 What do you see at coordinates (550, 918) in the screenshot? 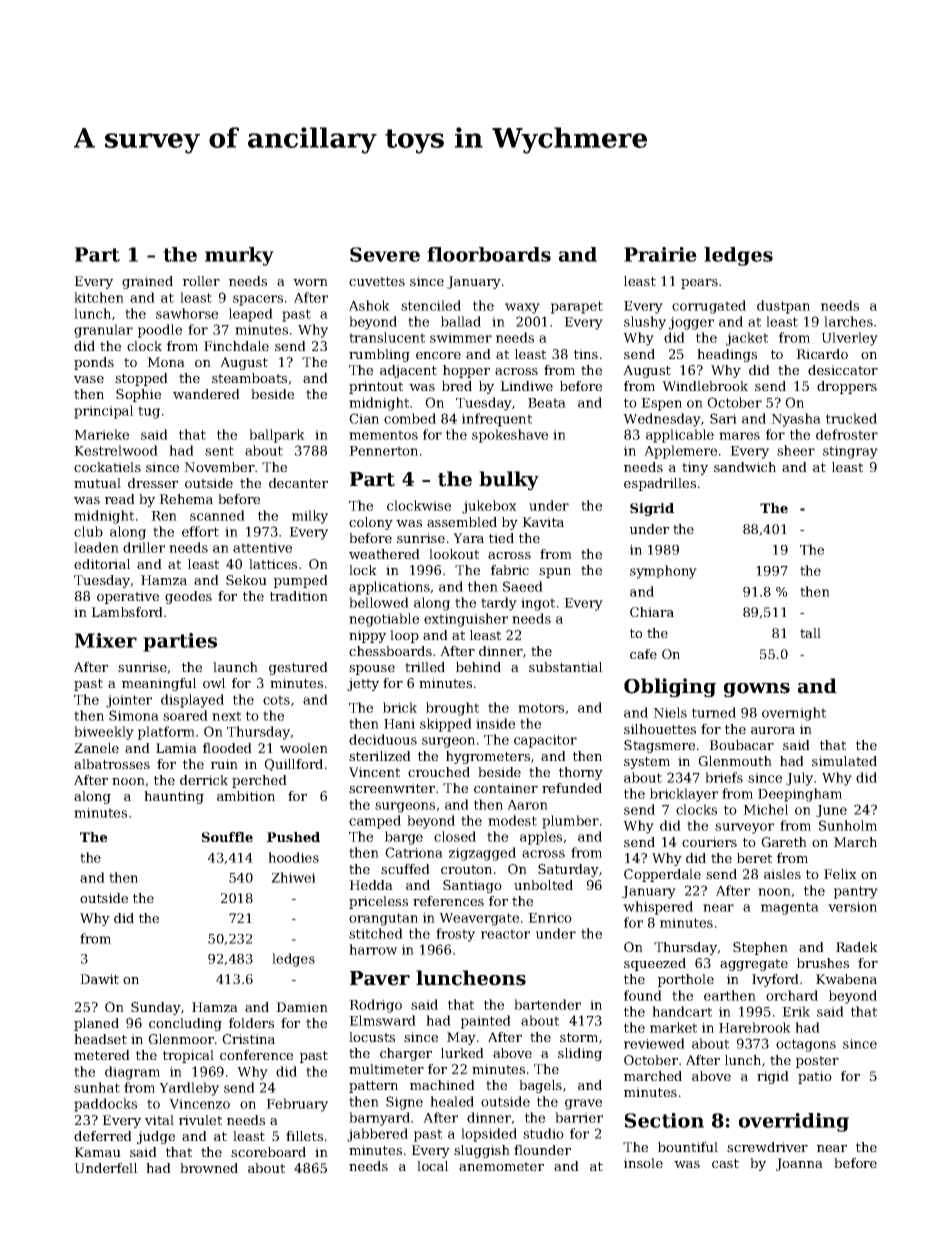
I see `Enrico` at bounding box center [550, 918].
